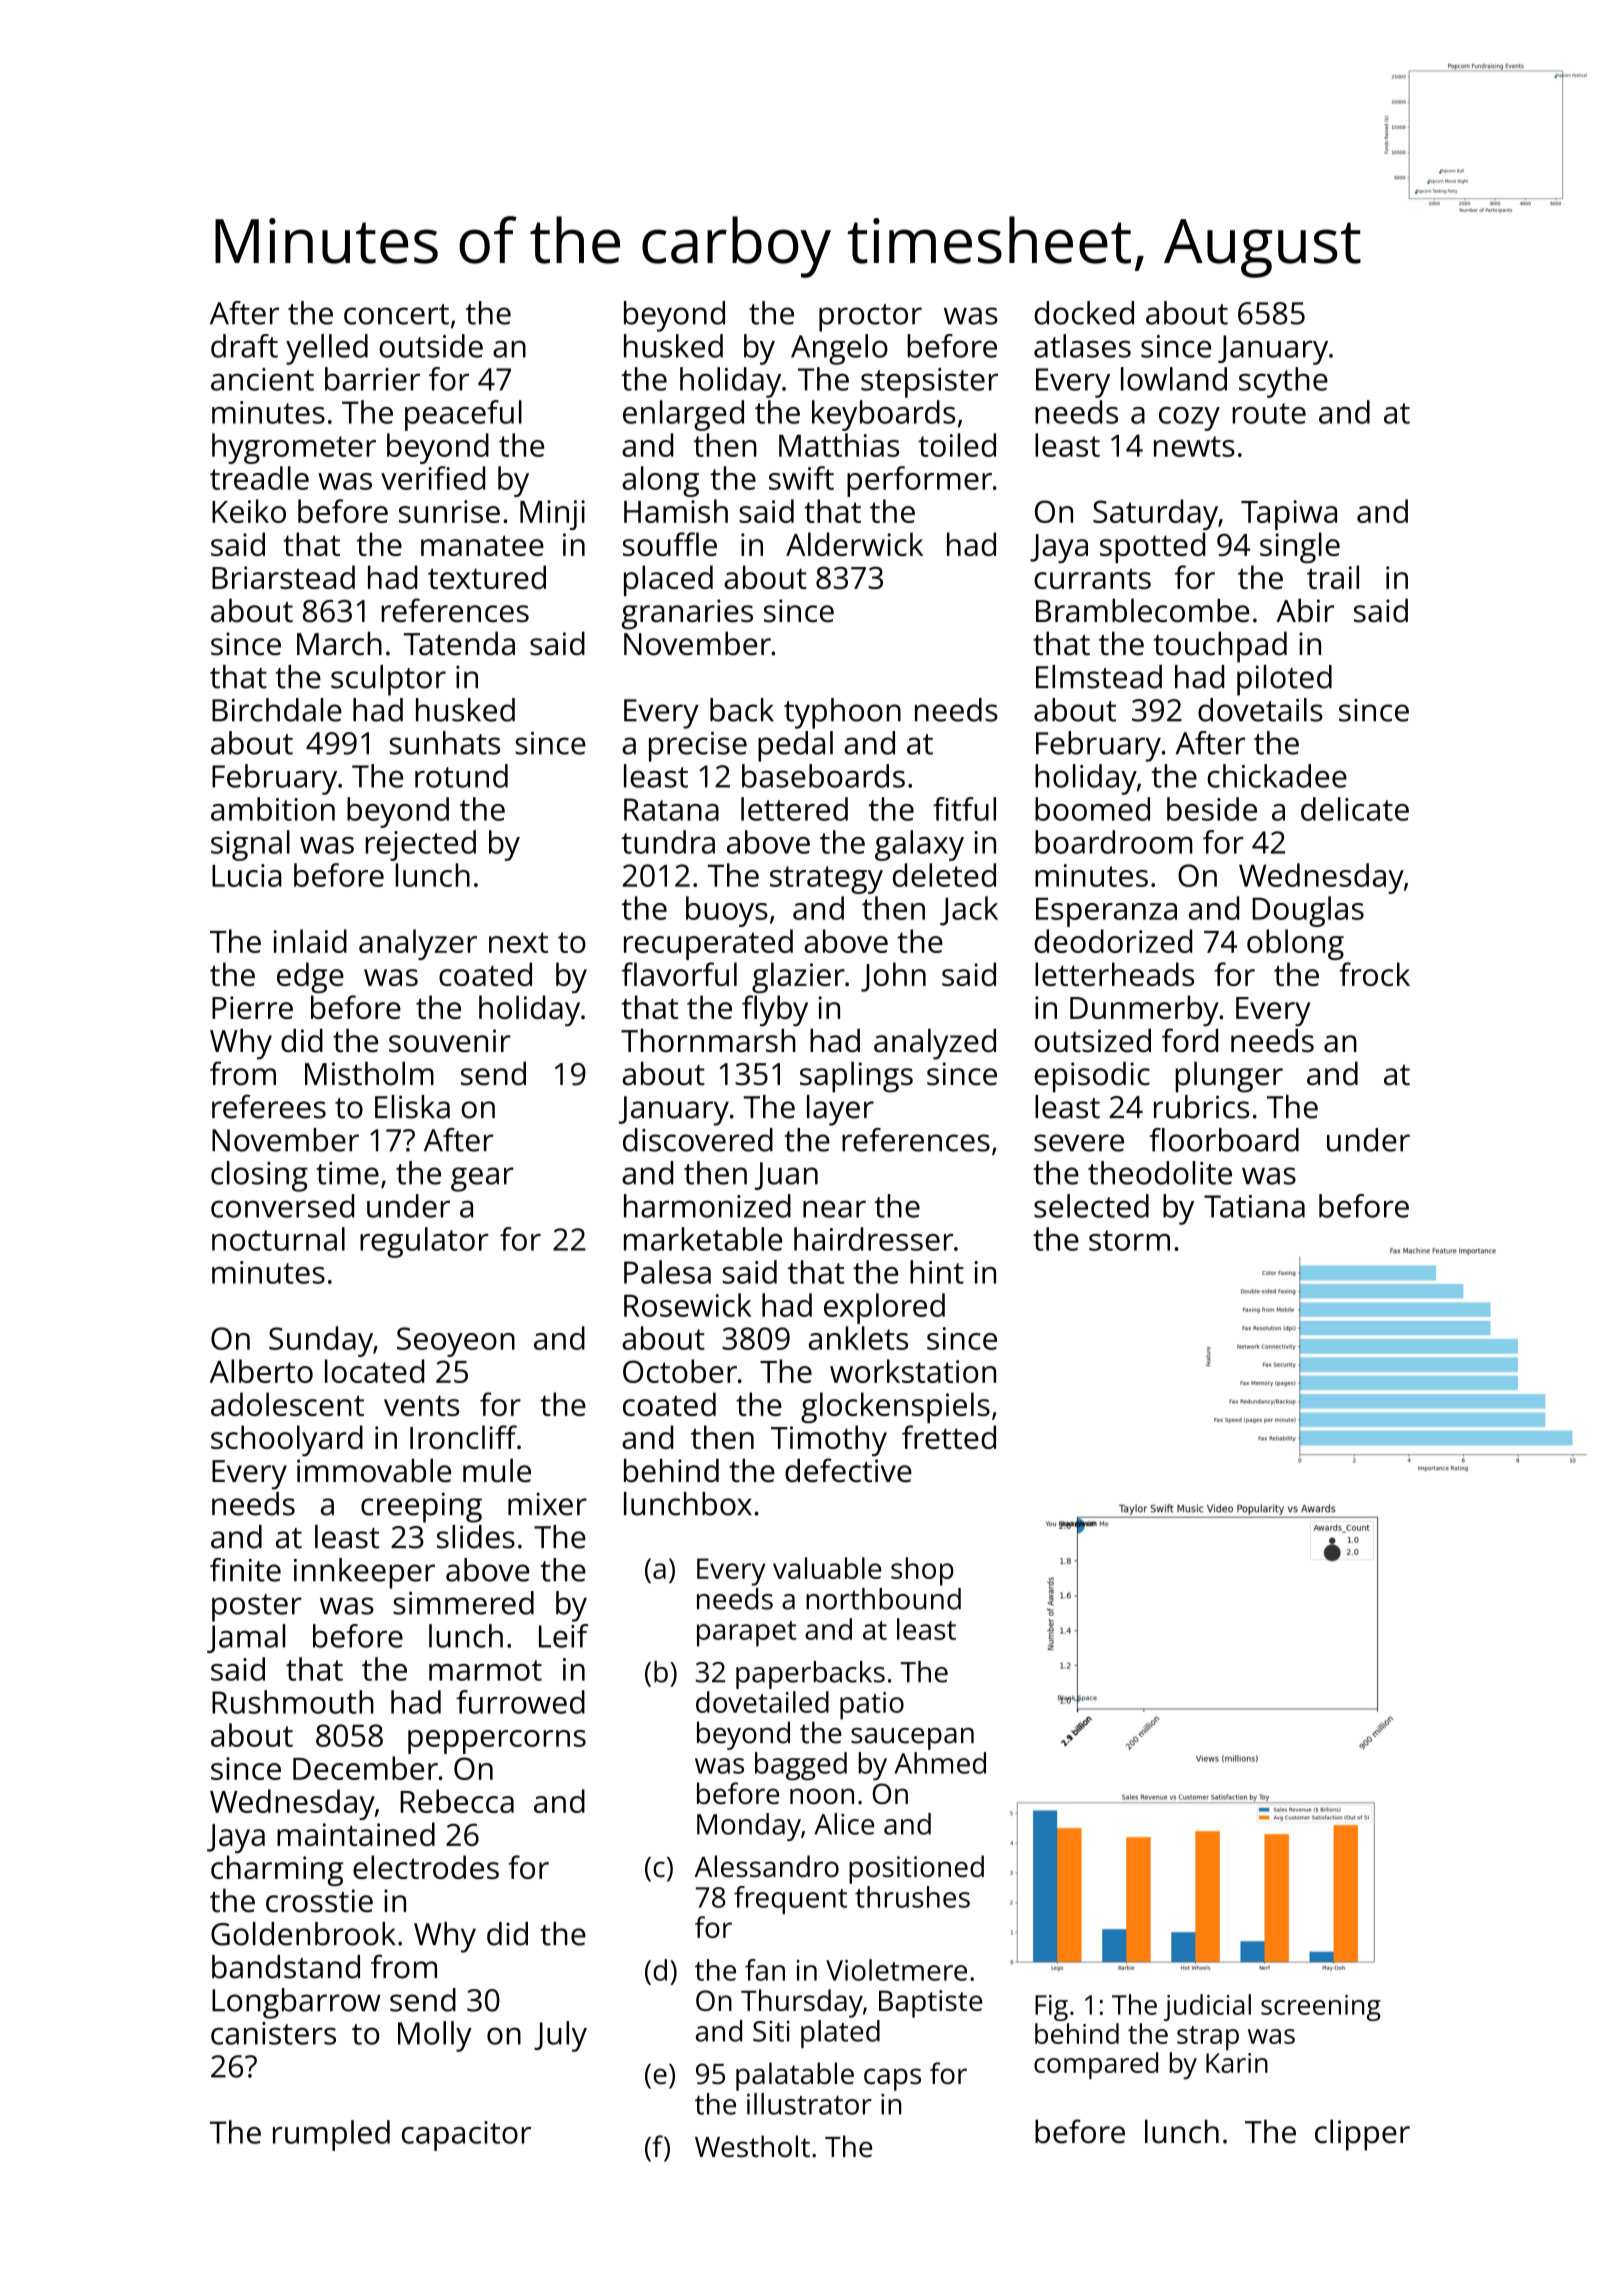 Image resolution: width=1620 pixels, height=2292 pixels. Describe the element at coordinates (1084, 313) in the image. I see `docked` at that location.
